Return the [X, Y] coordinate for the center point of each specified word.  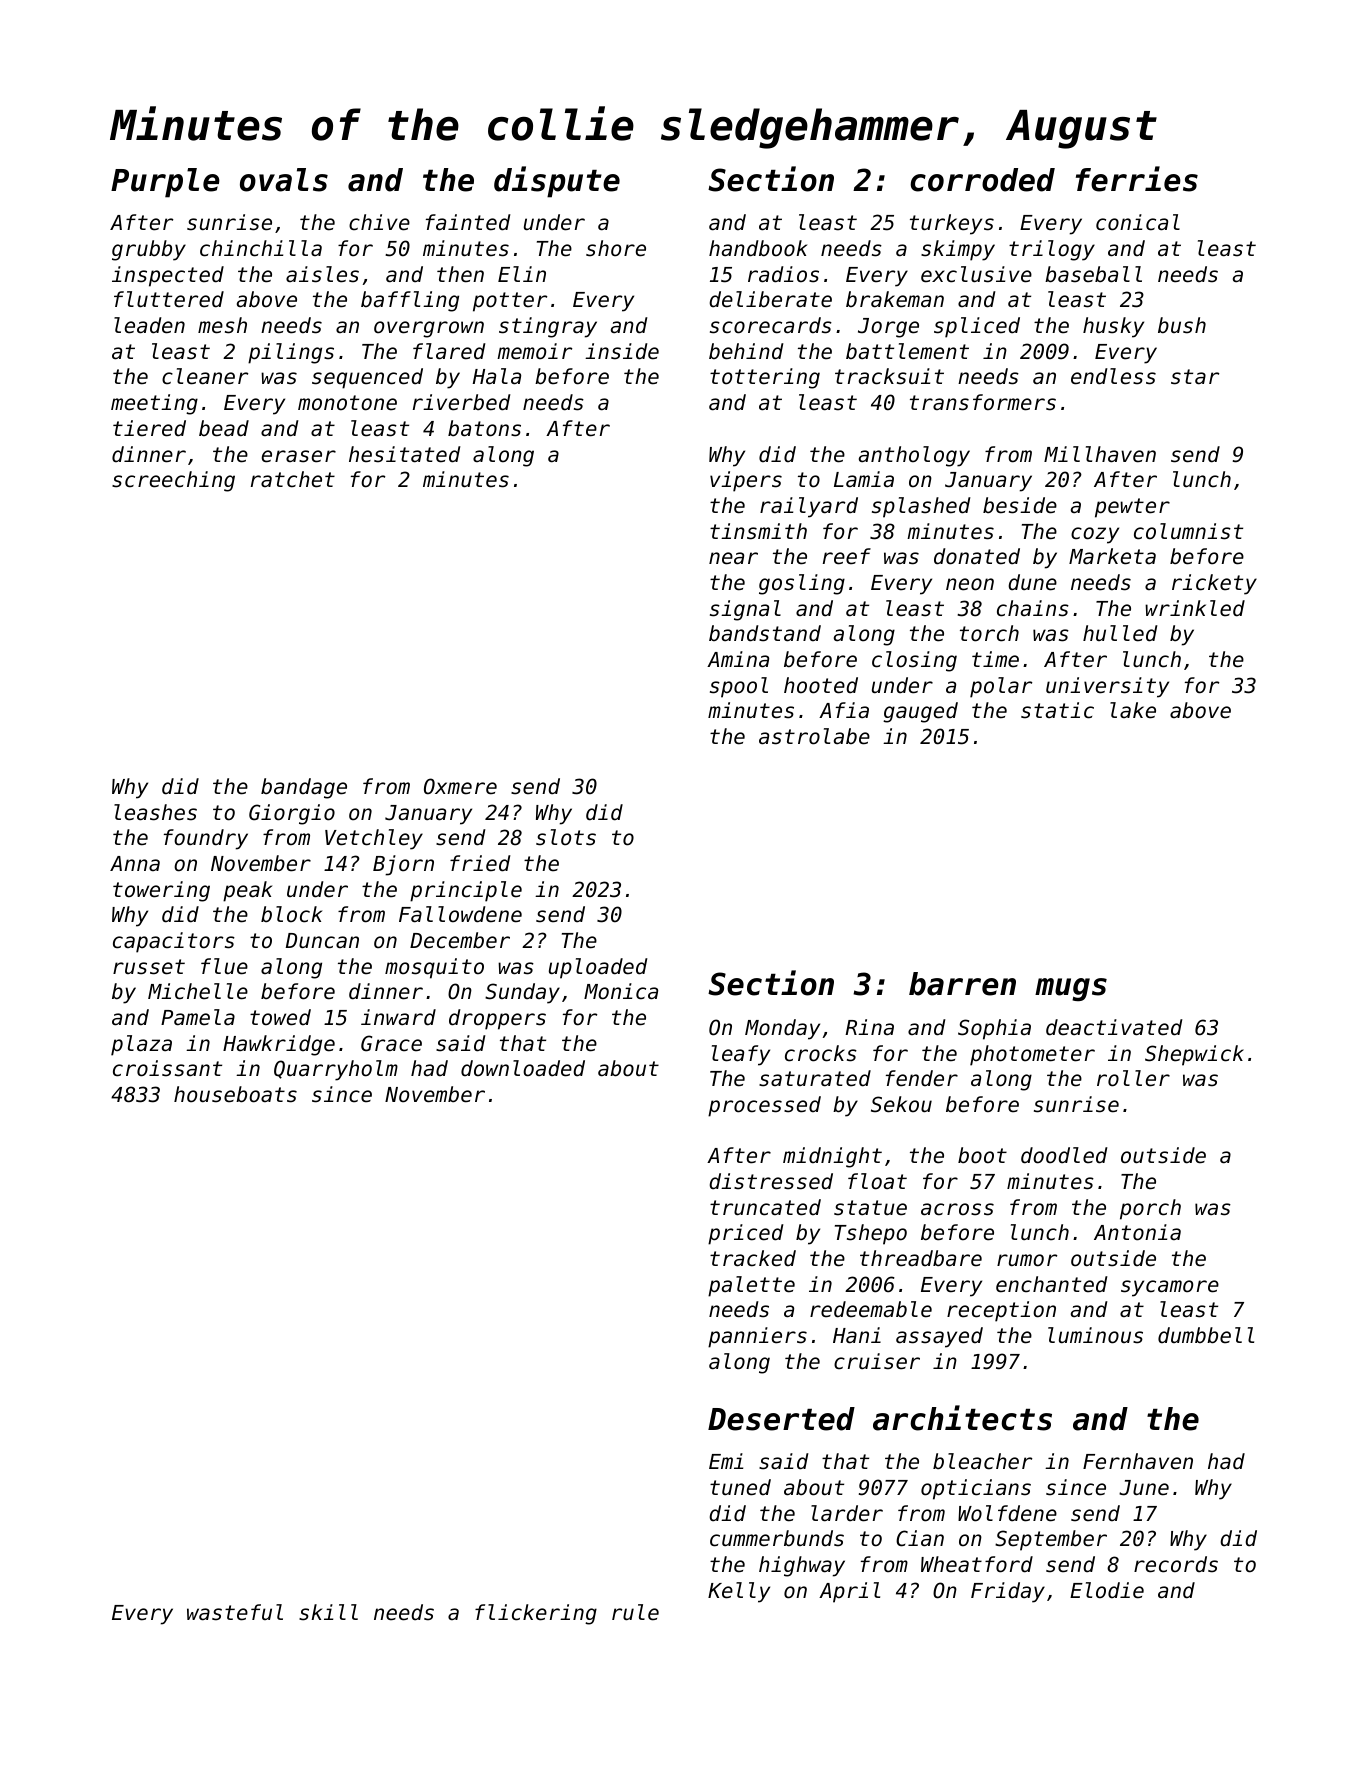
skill [328, 1612]
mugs [1071, 989]
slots [566, 837]
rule [635, 1612]
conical [1138, 222]
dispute [557, 182]
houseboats [235, 1094]
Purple [165, 183]
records [1176, 1564]
